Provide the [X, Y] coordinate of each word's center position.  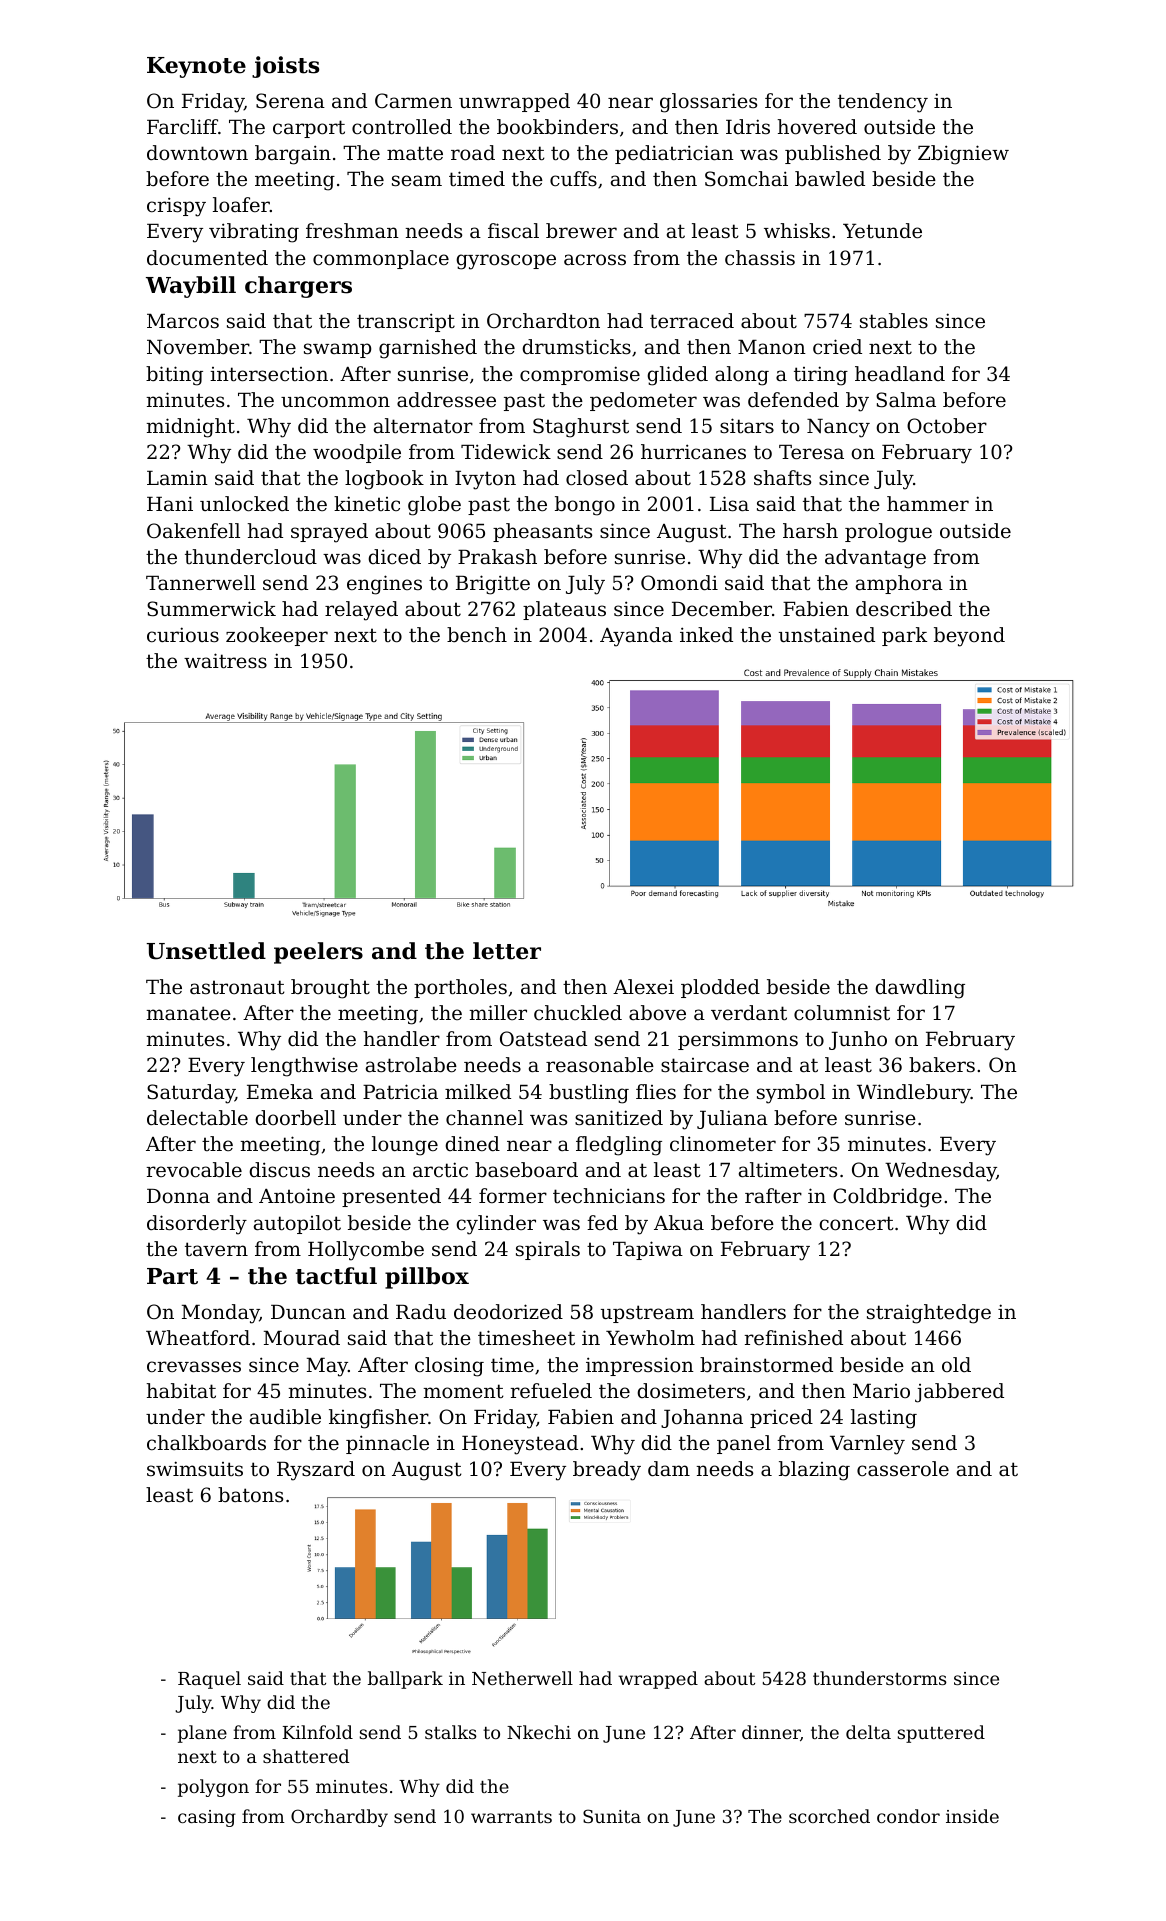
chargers [298, 287]
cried [837, 347]
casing [207, 1818]
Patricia [400, 1092]
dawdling [920, 989]
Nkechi [539, 1732]
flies [656, 1092]
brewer [581, 231]
